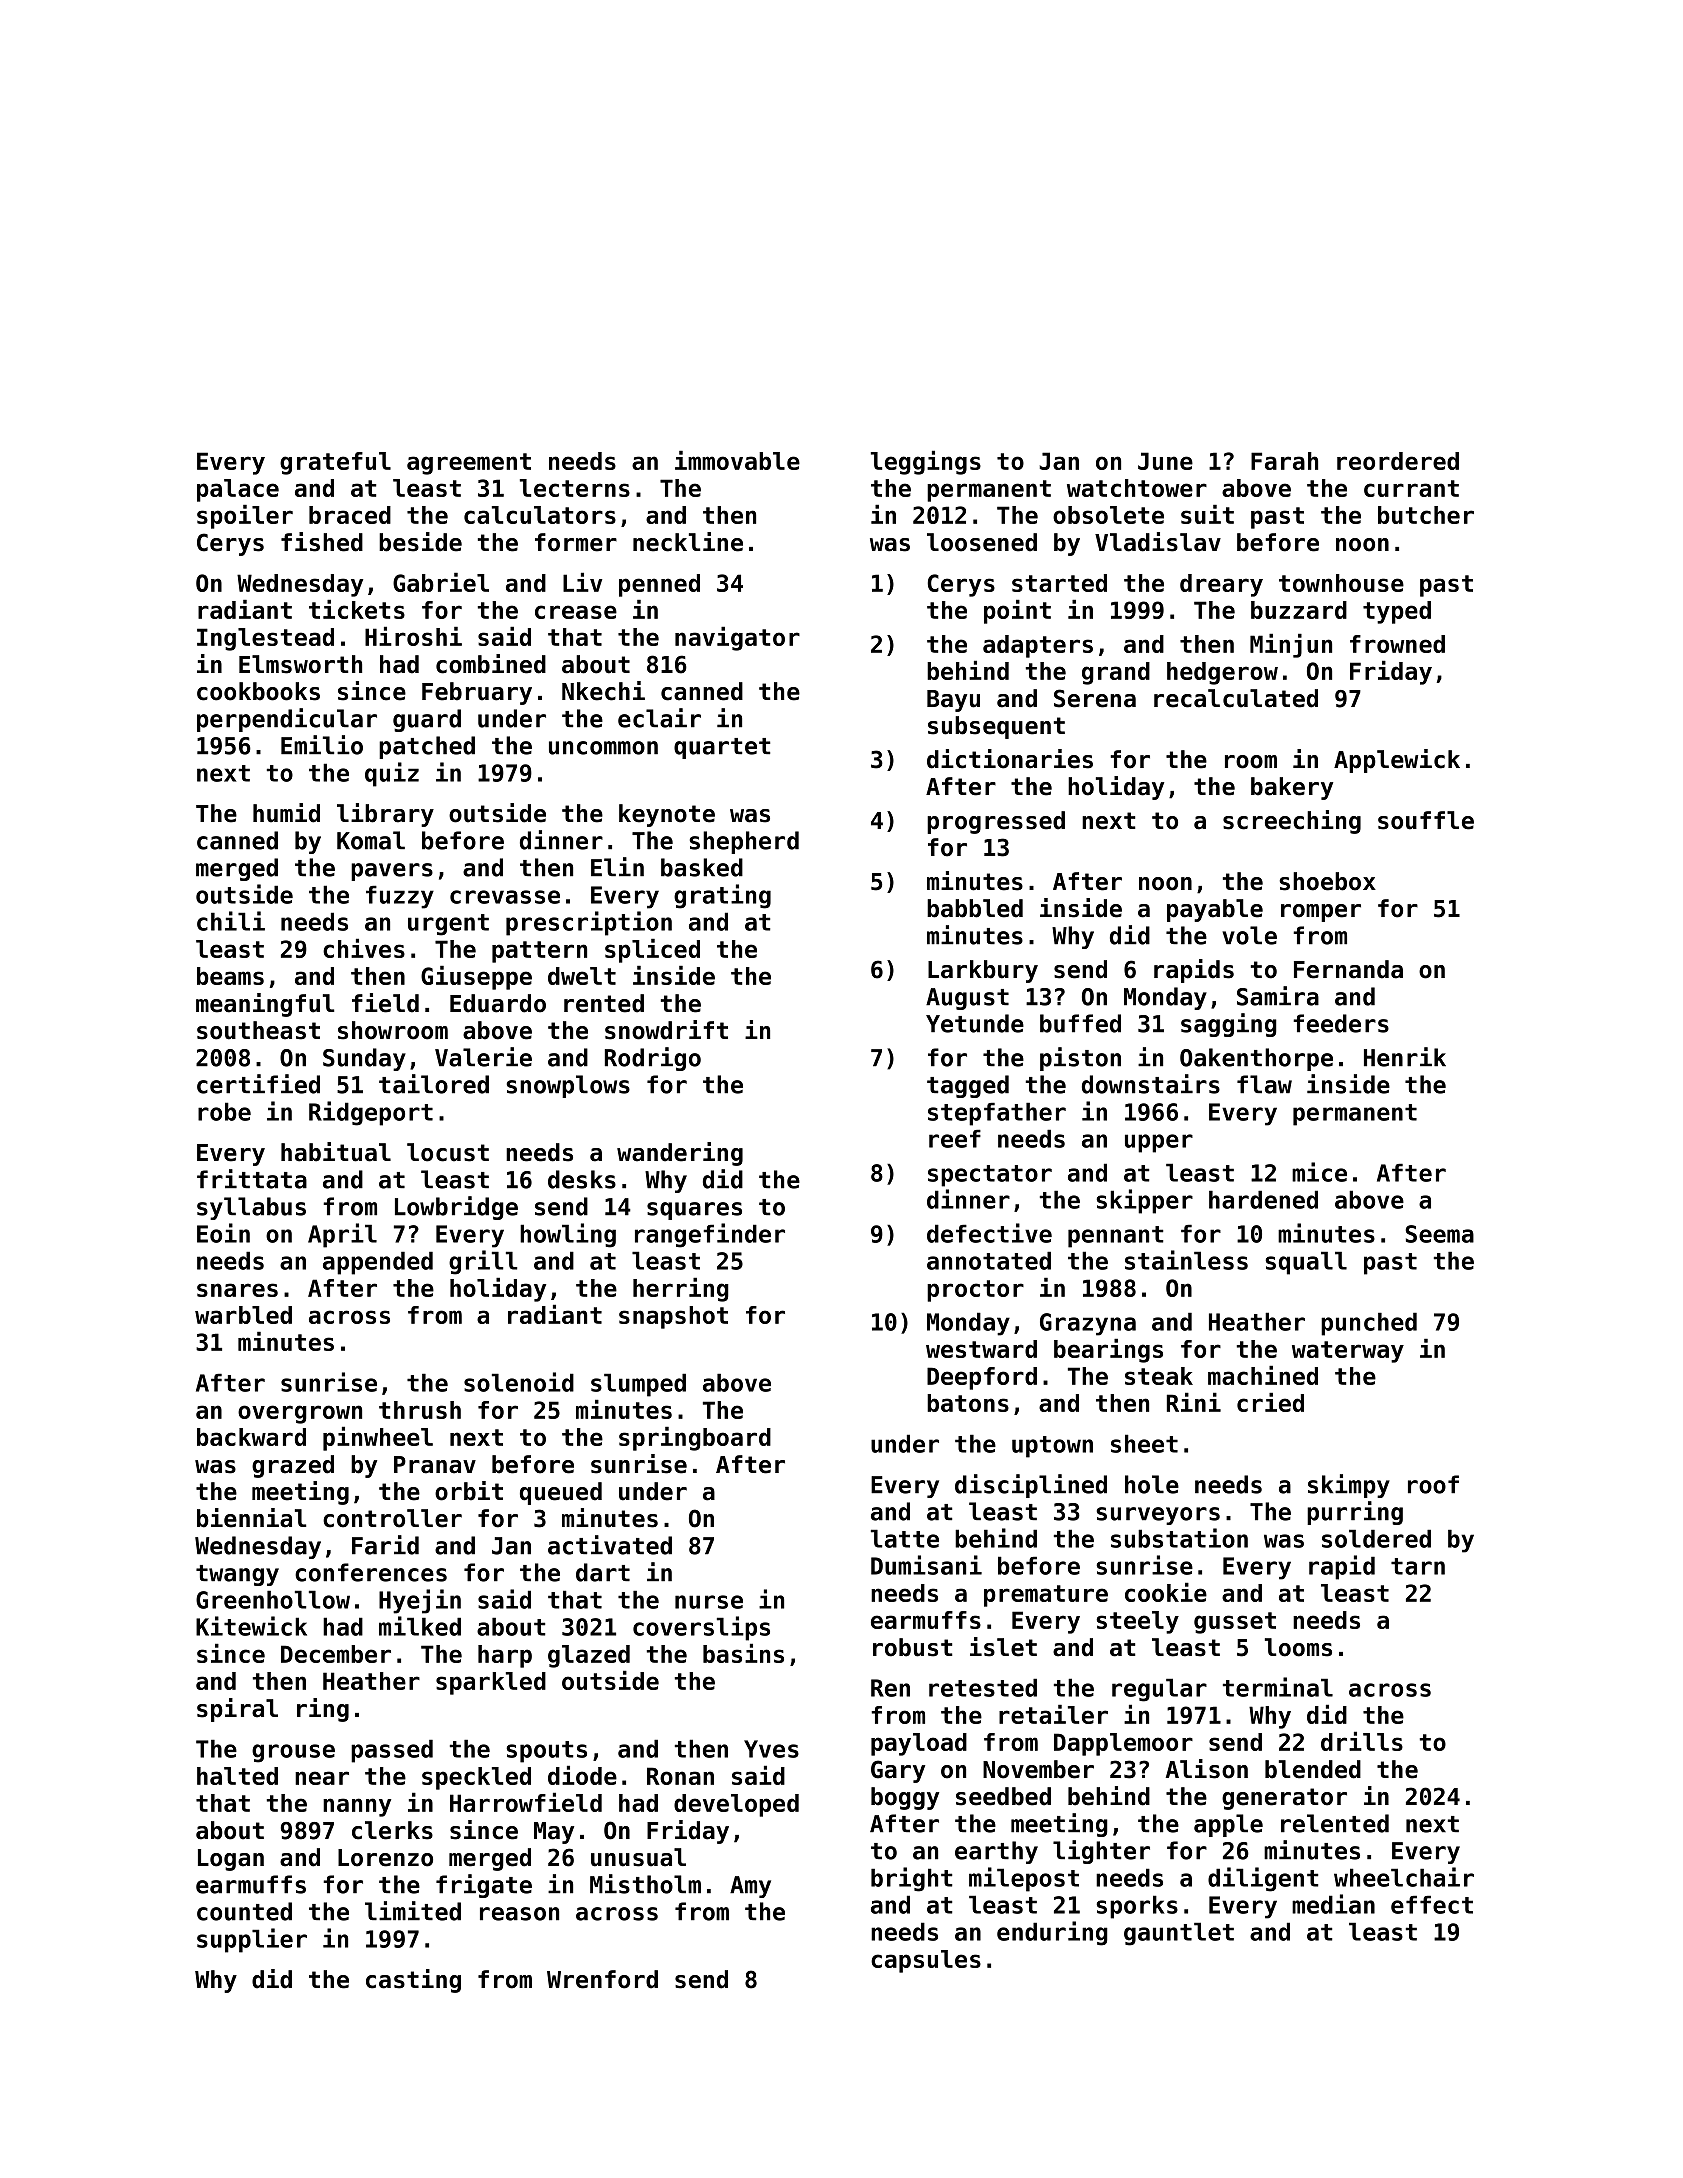 This image has height=2178, width=1683. What do you see at coordinates (1376, 1538) in the image?
I see `soldered` at bounding box center [1376, 1538].
